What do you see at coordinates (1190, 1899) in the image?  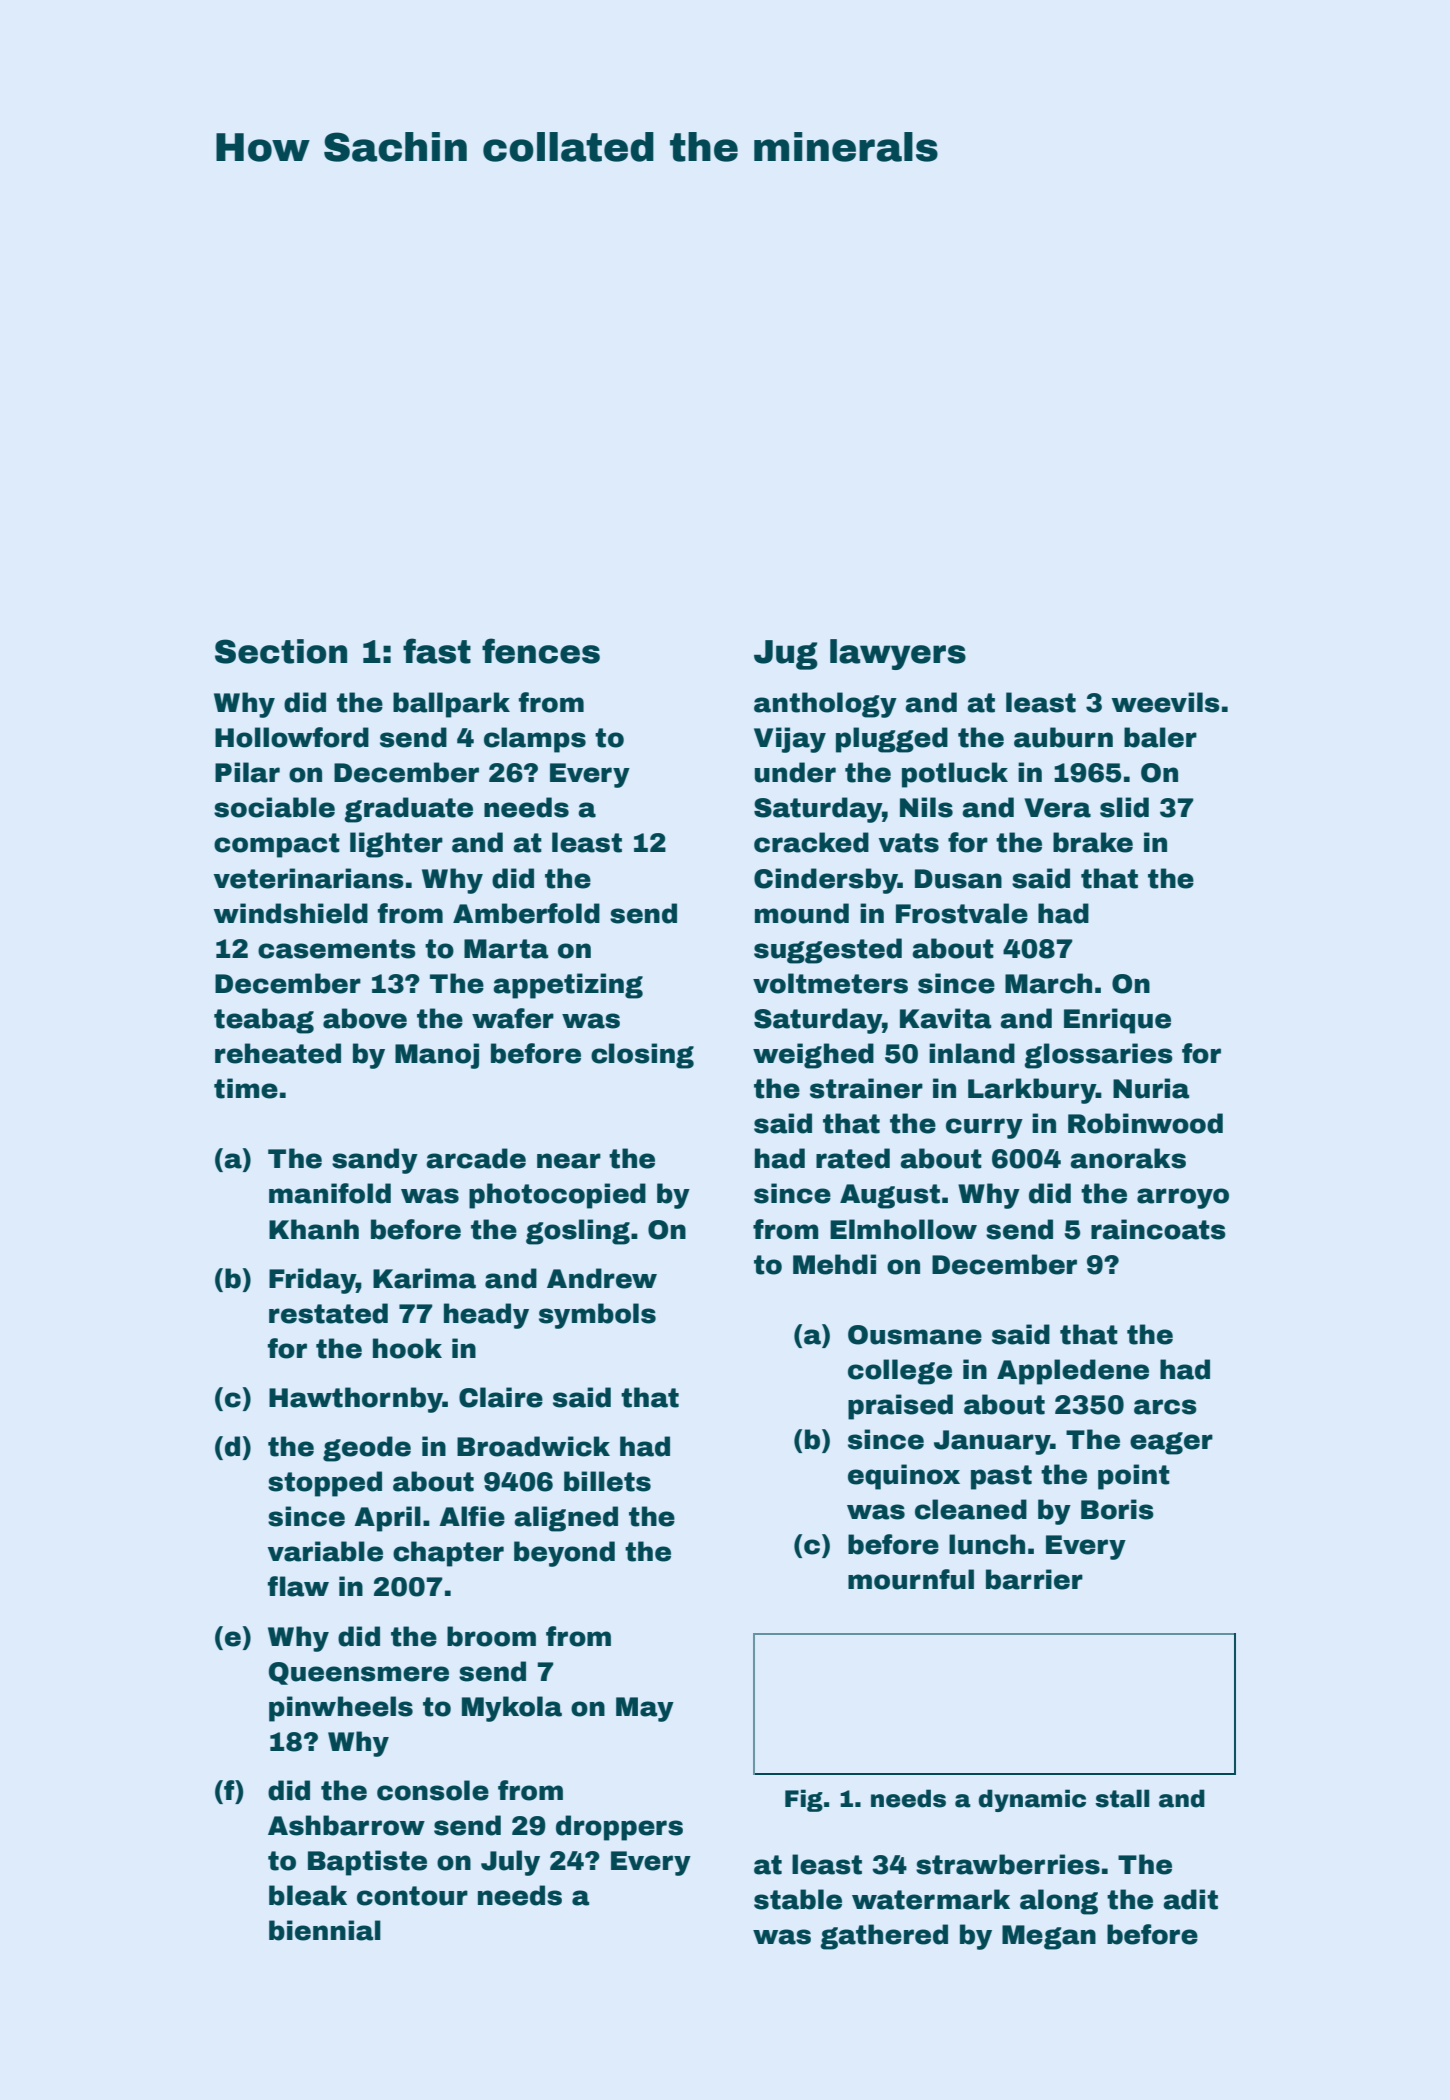 I see `adit` at bounding box center [1190, 1899].
